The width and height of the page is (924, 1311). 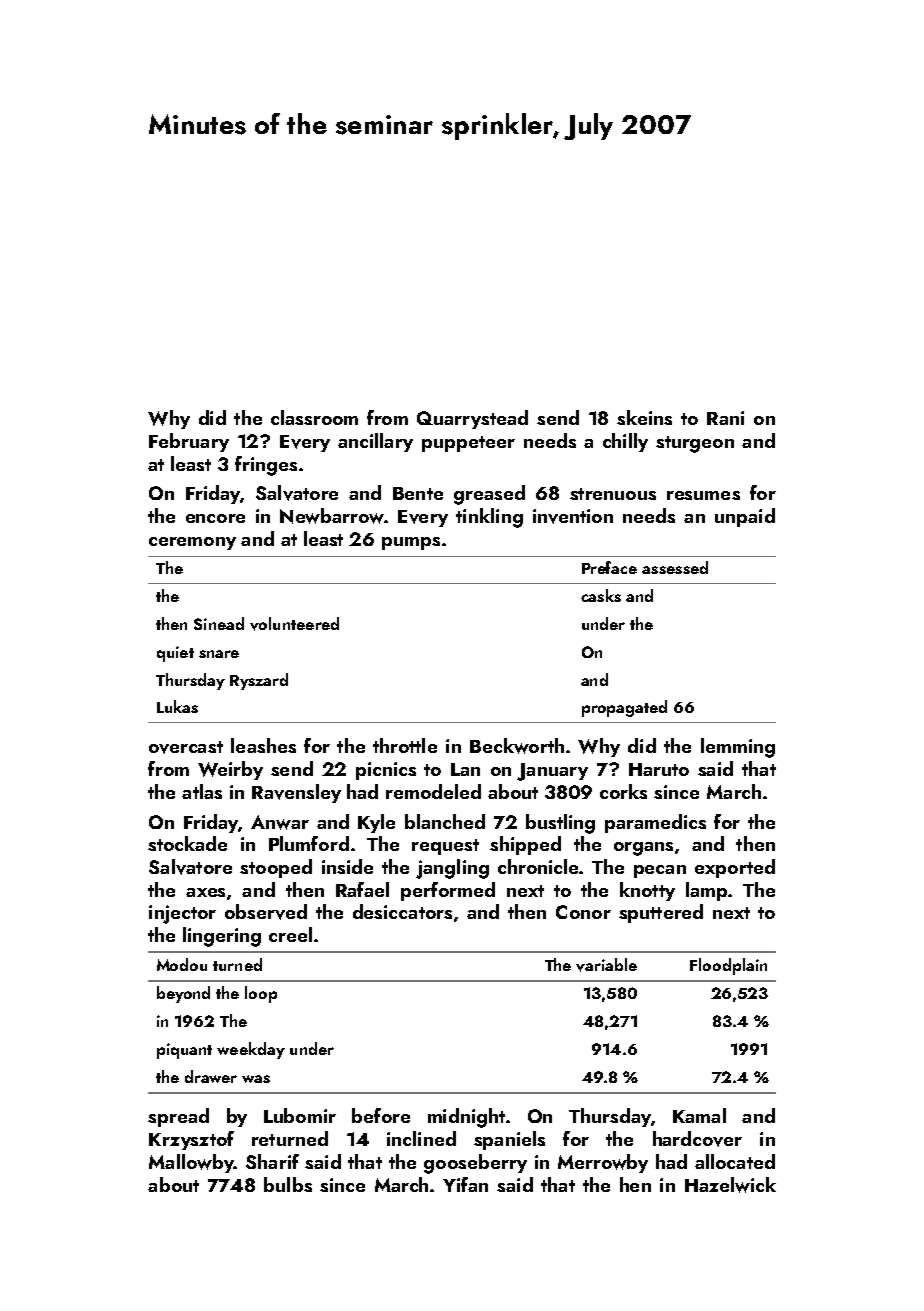 I want to click on variable, so click(x=606, y=965).
